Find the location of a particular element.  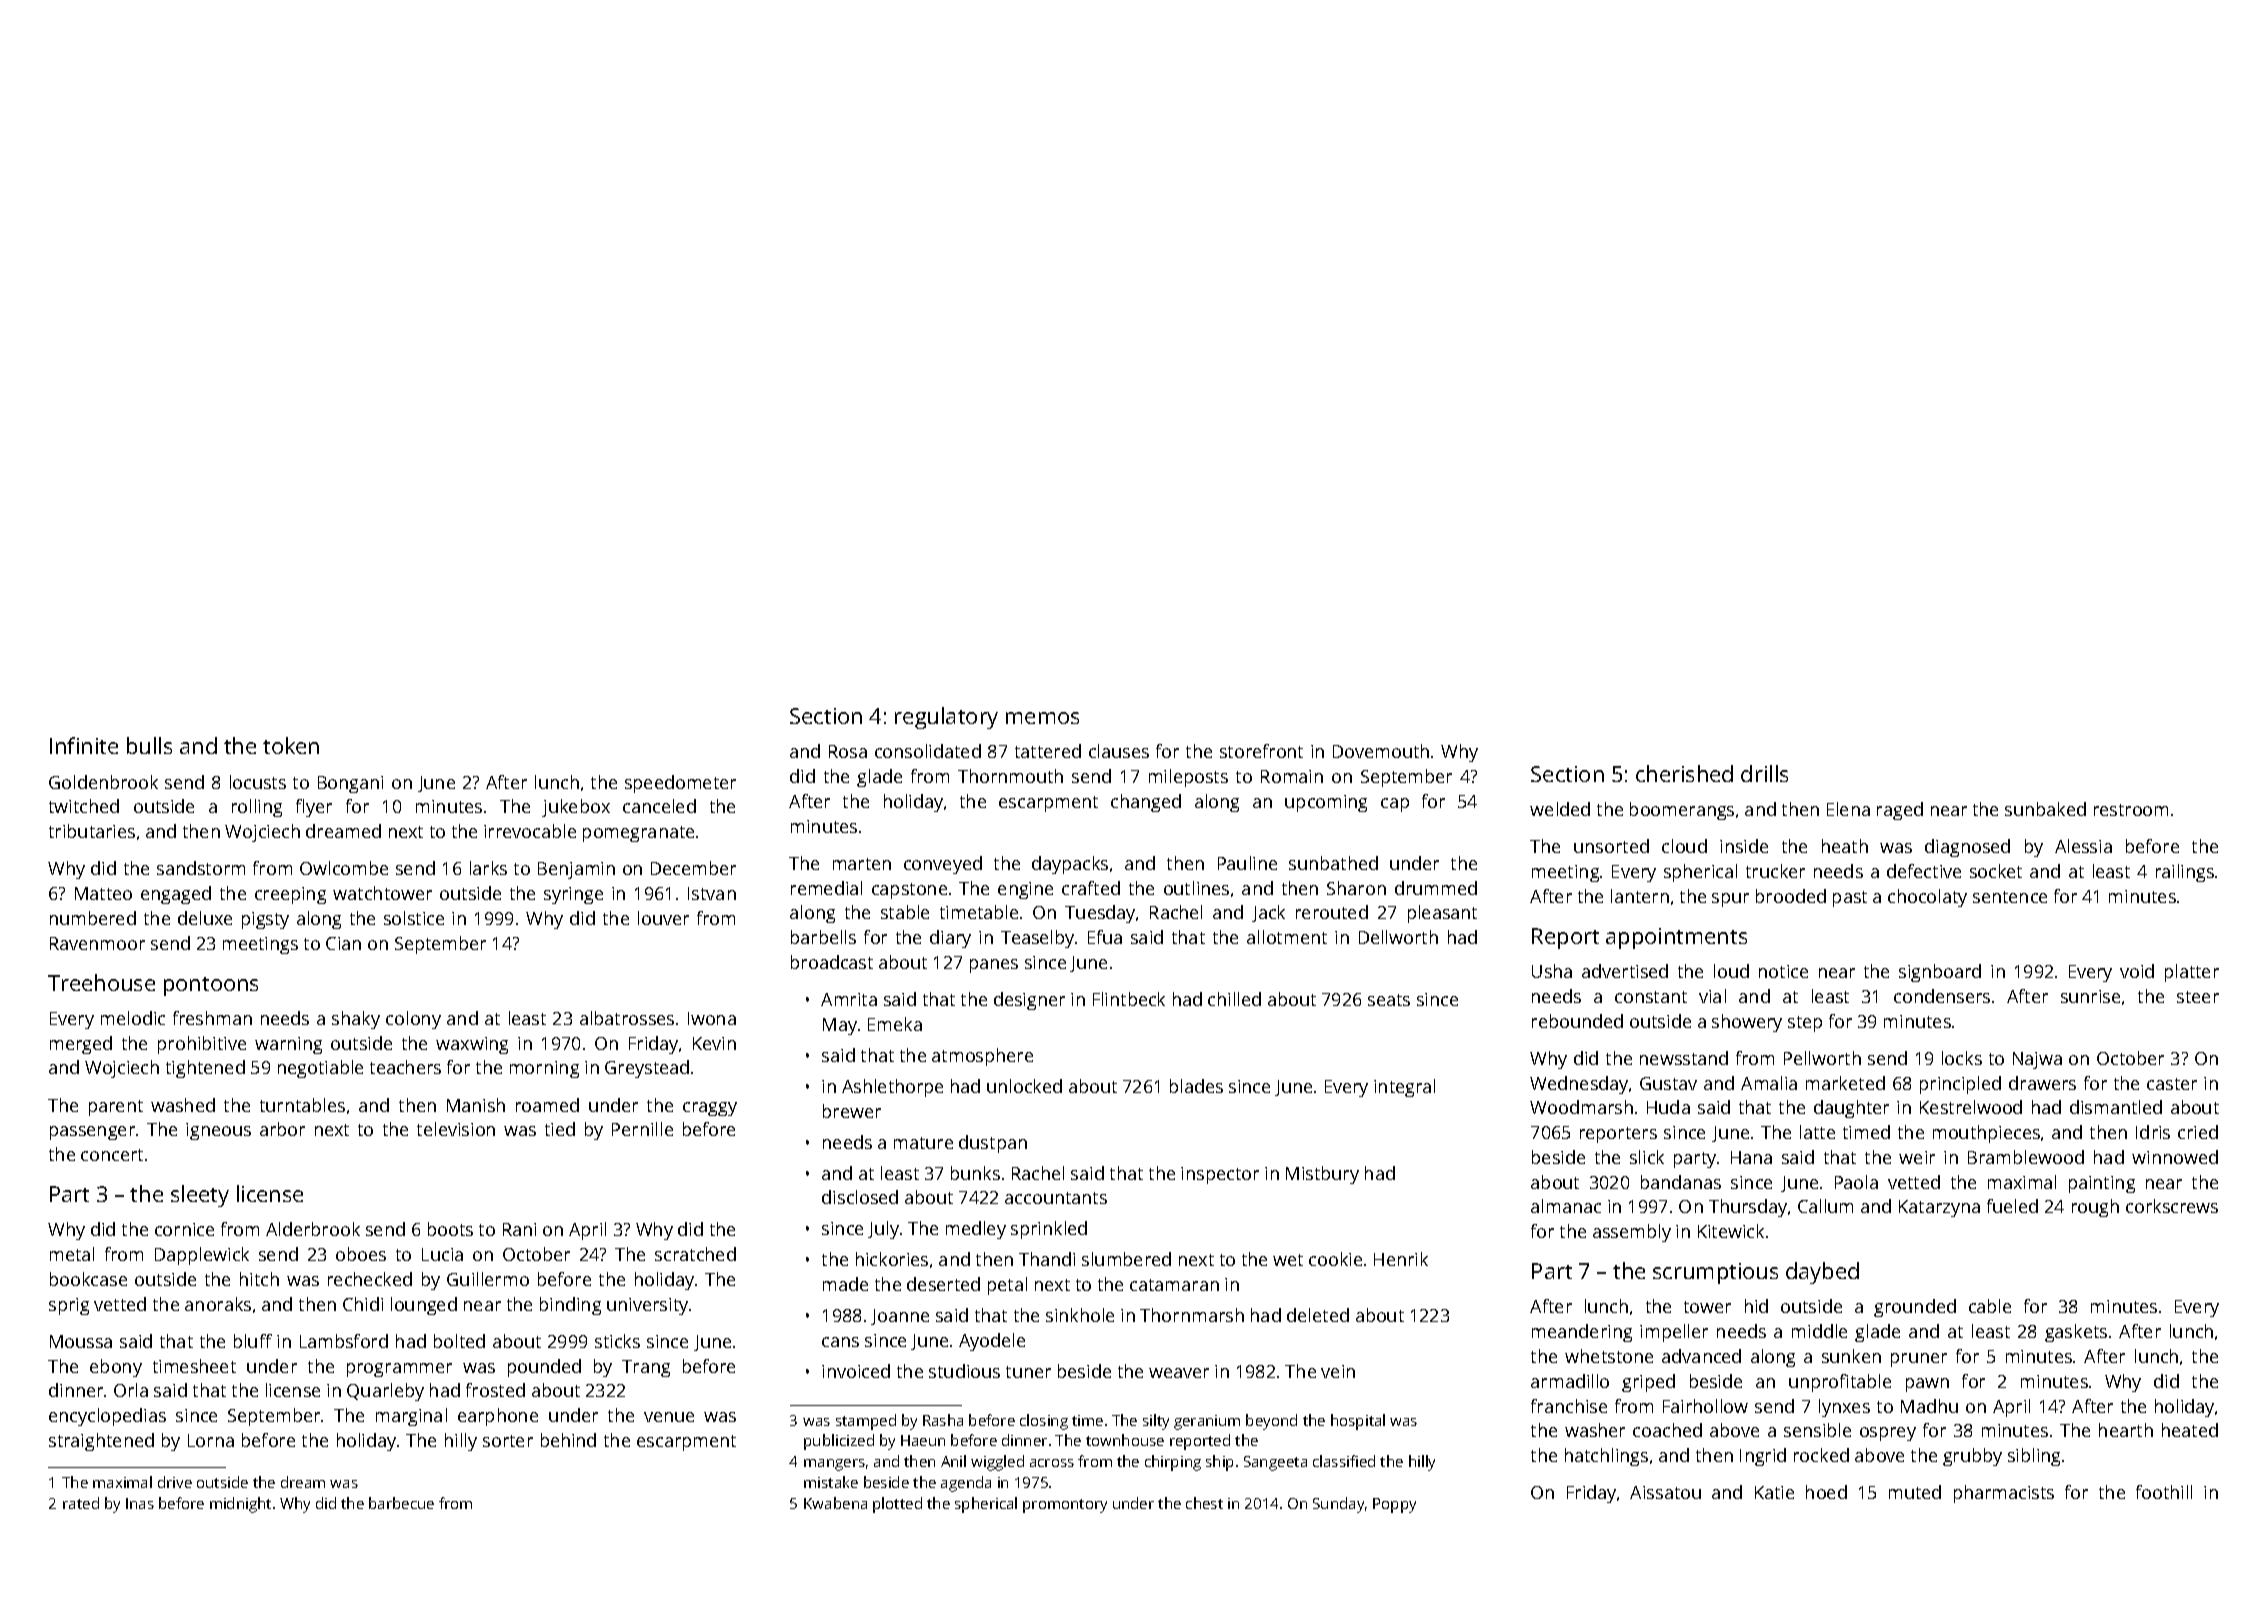

rebounded is located at coordinates (1577, 1021).
